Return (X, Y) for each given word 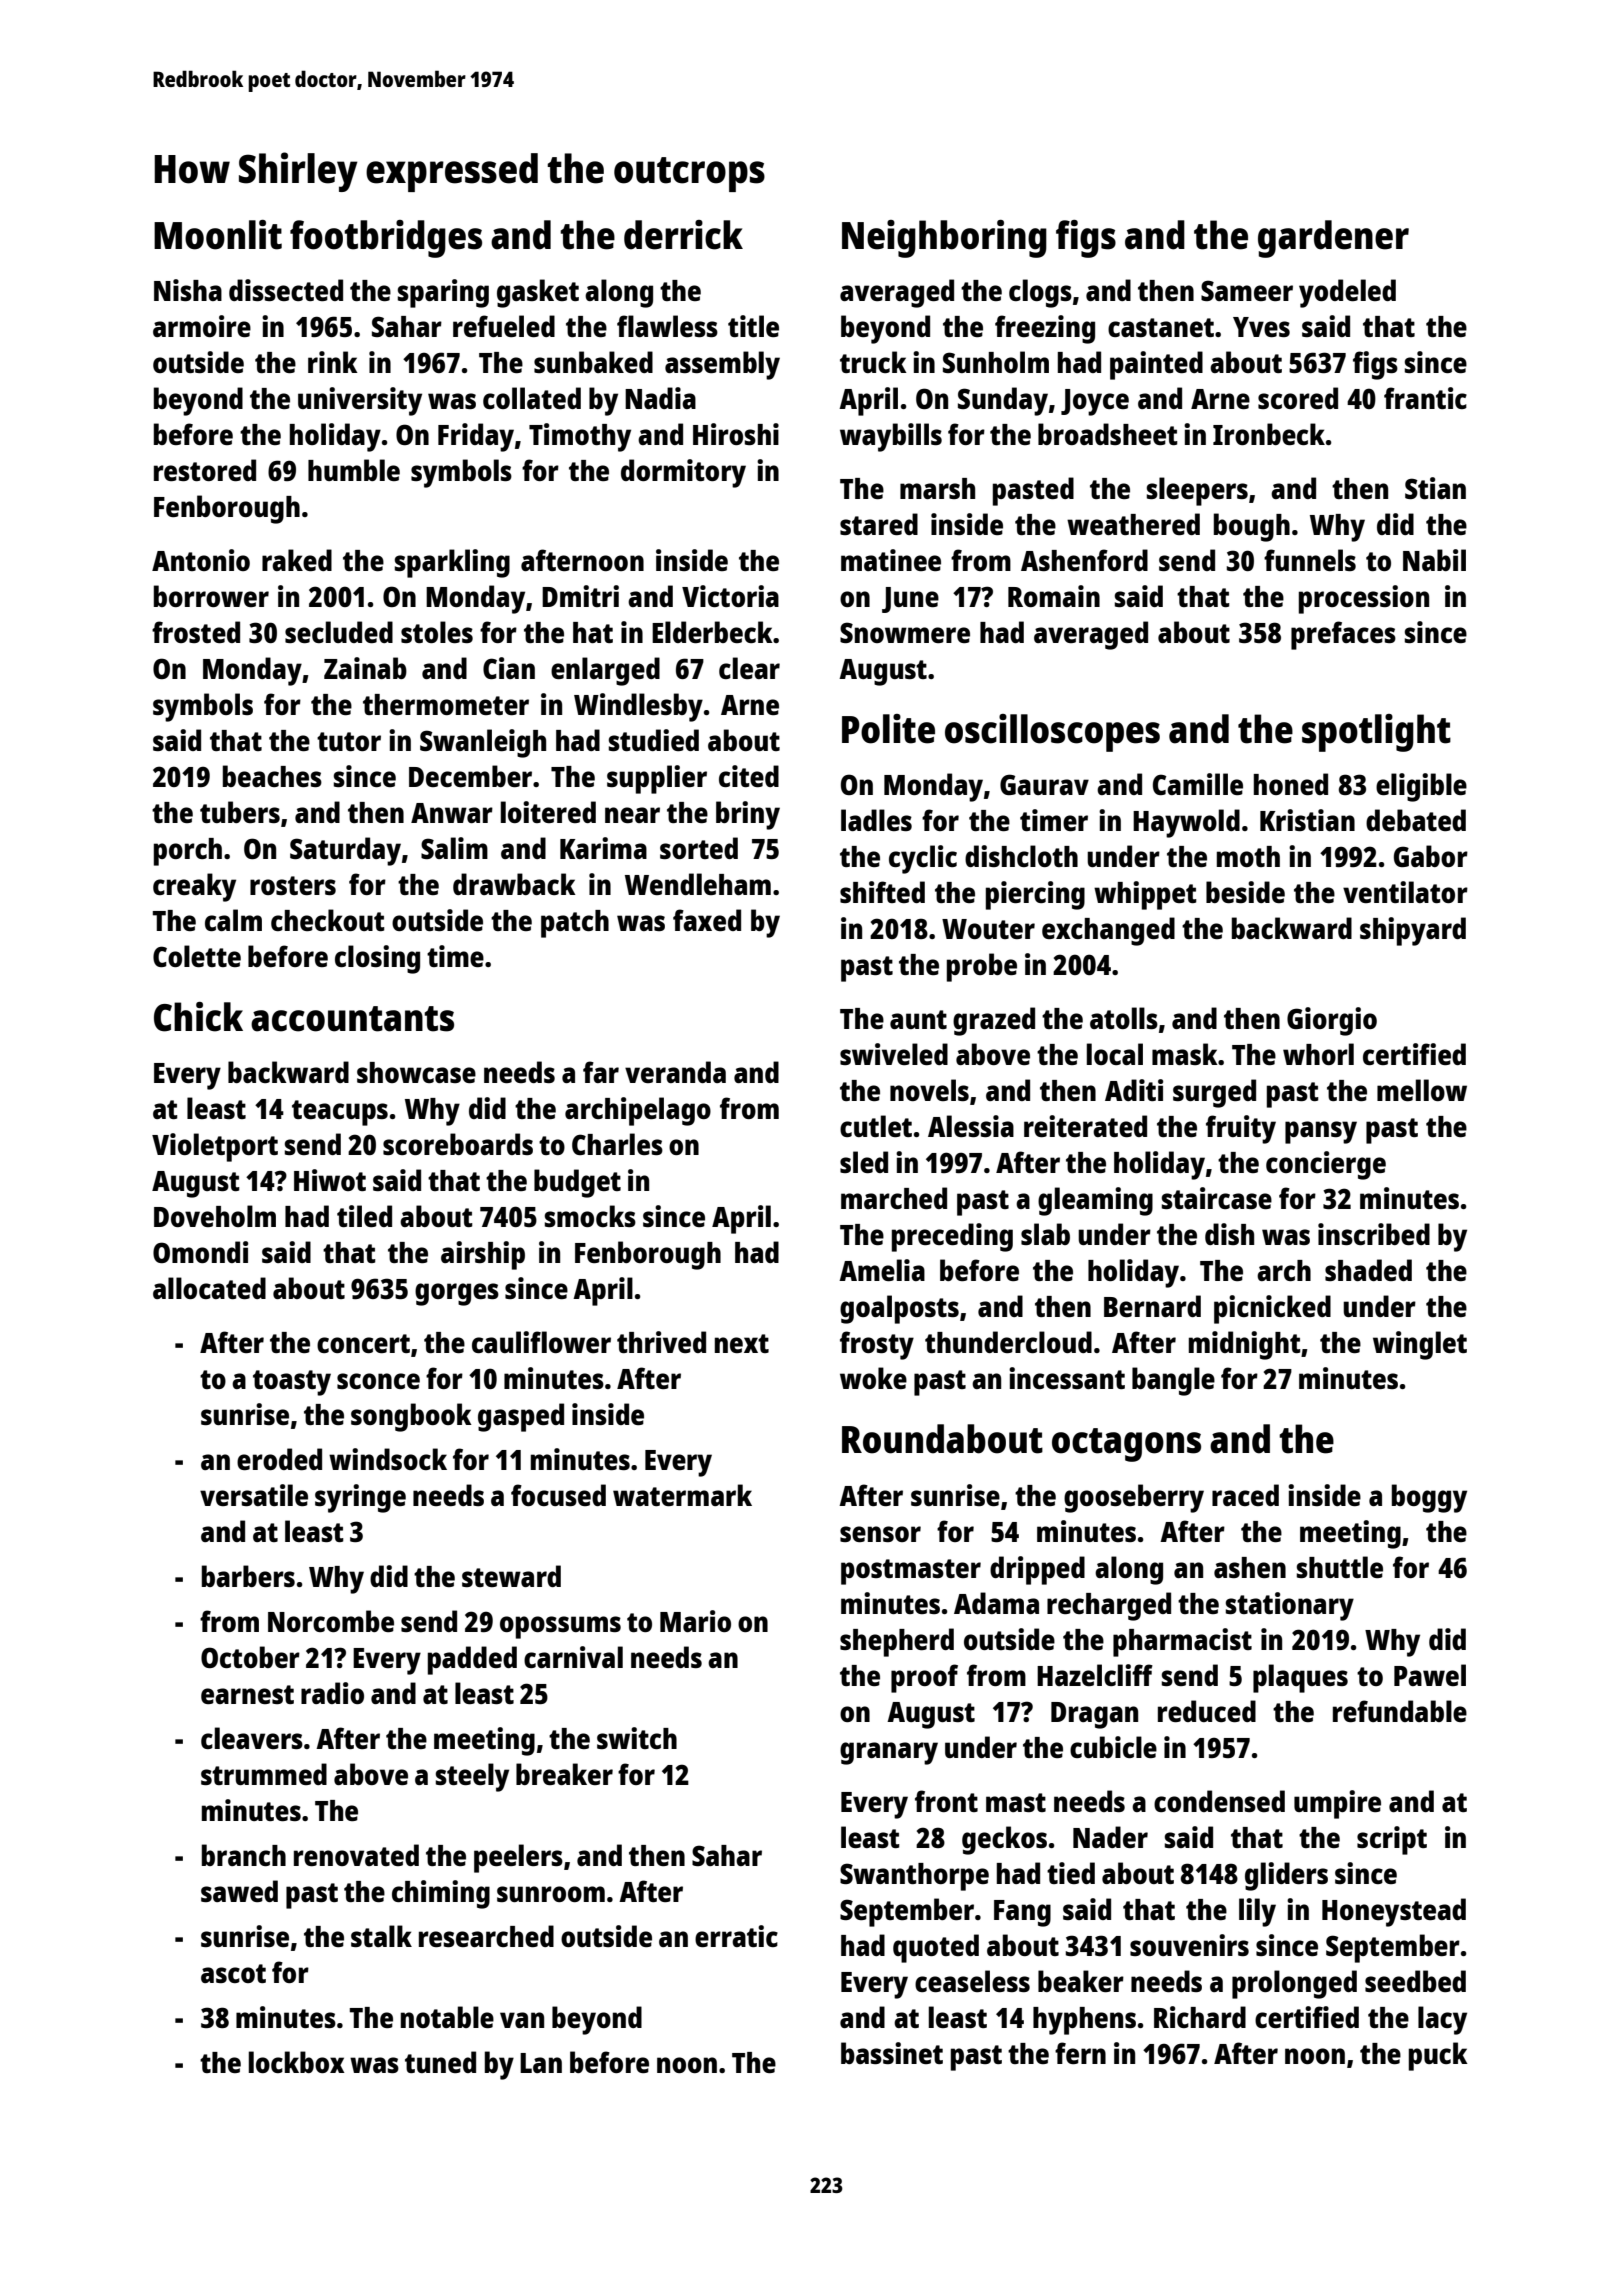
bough (1252, 527)
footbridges (386, 239)
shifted (882, 892)
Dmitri (580, 596)
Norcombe (331, 1621)
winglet (1420, 1345)
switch (637, 1738)
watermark (682, 1495)
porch (188, 852)
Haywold (1186, 823)
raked (297, 560)
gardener (1333, 239)
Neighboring (944, 239)
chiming (441, 1894)
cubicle (1113, 1747)
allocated (209, 1288)
